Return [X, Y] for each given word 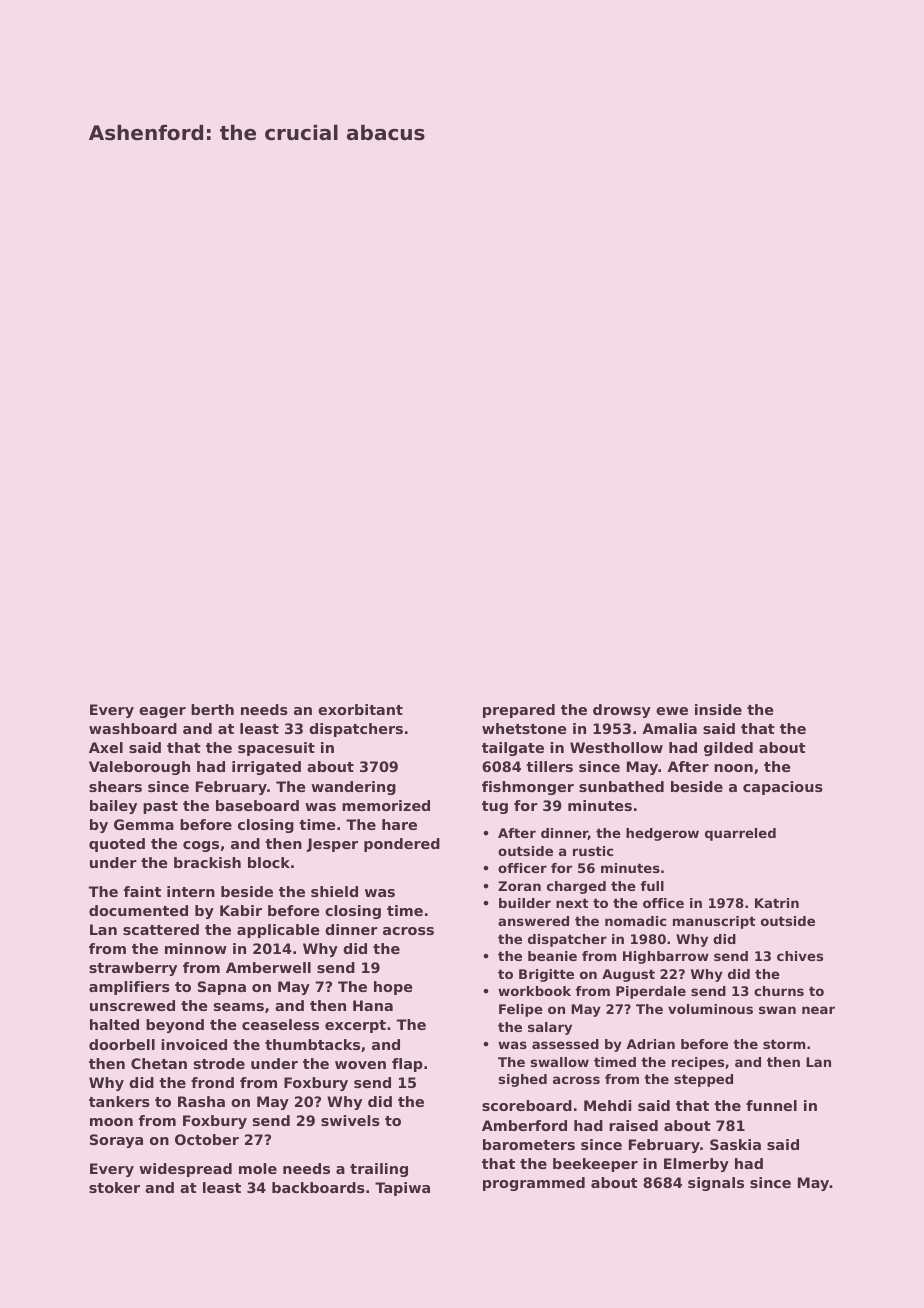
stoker [114, 1187]
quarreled [740, 834]
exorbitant [360, 709]
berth [212, 709]
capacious [783, 788]
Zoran [519, 886]
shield [334, 891]
